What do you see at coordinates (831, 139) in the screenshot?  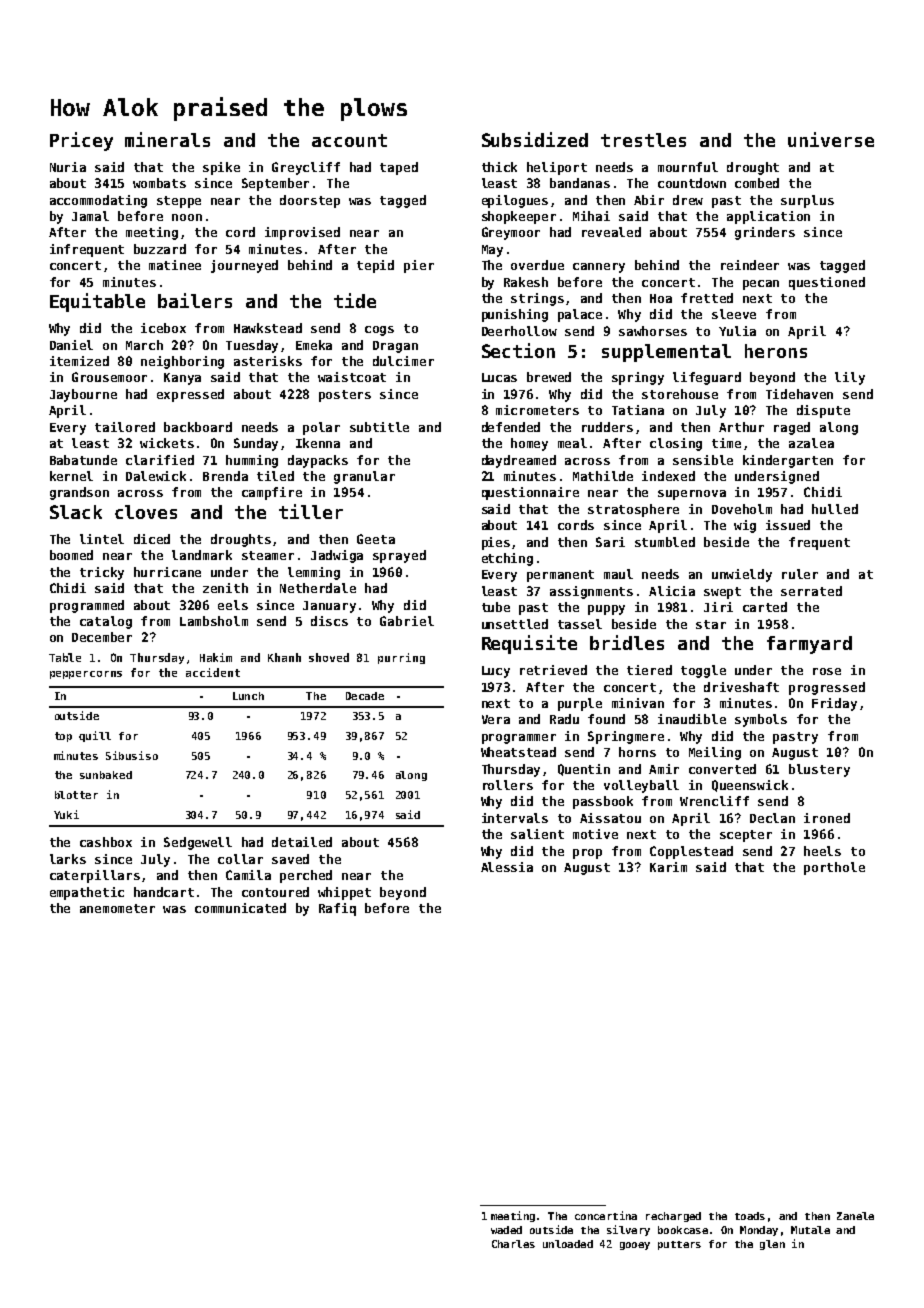 I see `universe` at bounding box center [831, 139].
